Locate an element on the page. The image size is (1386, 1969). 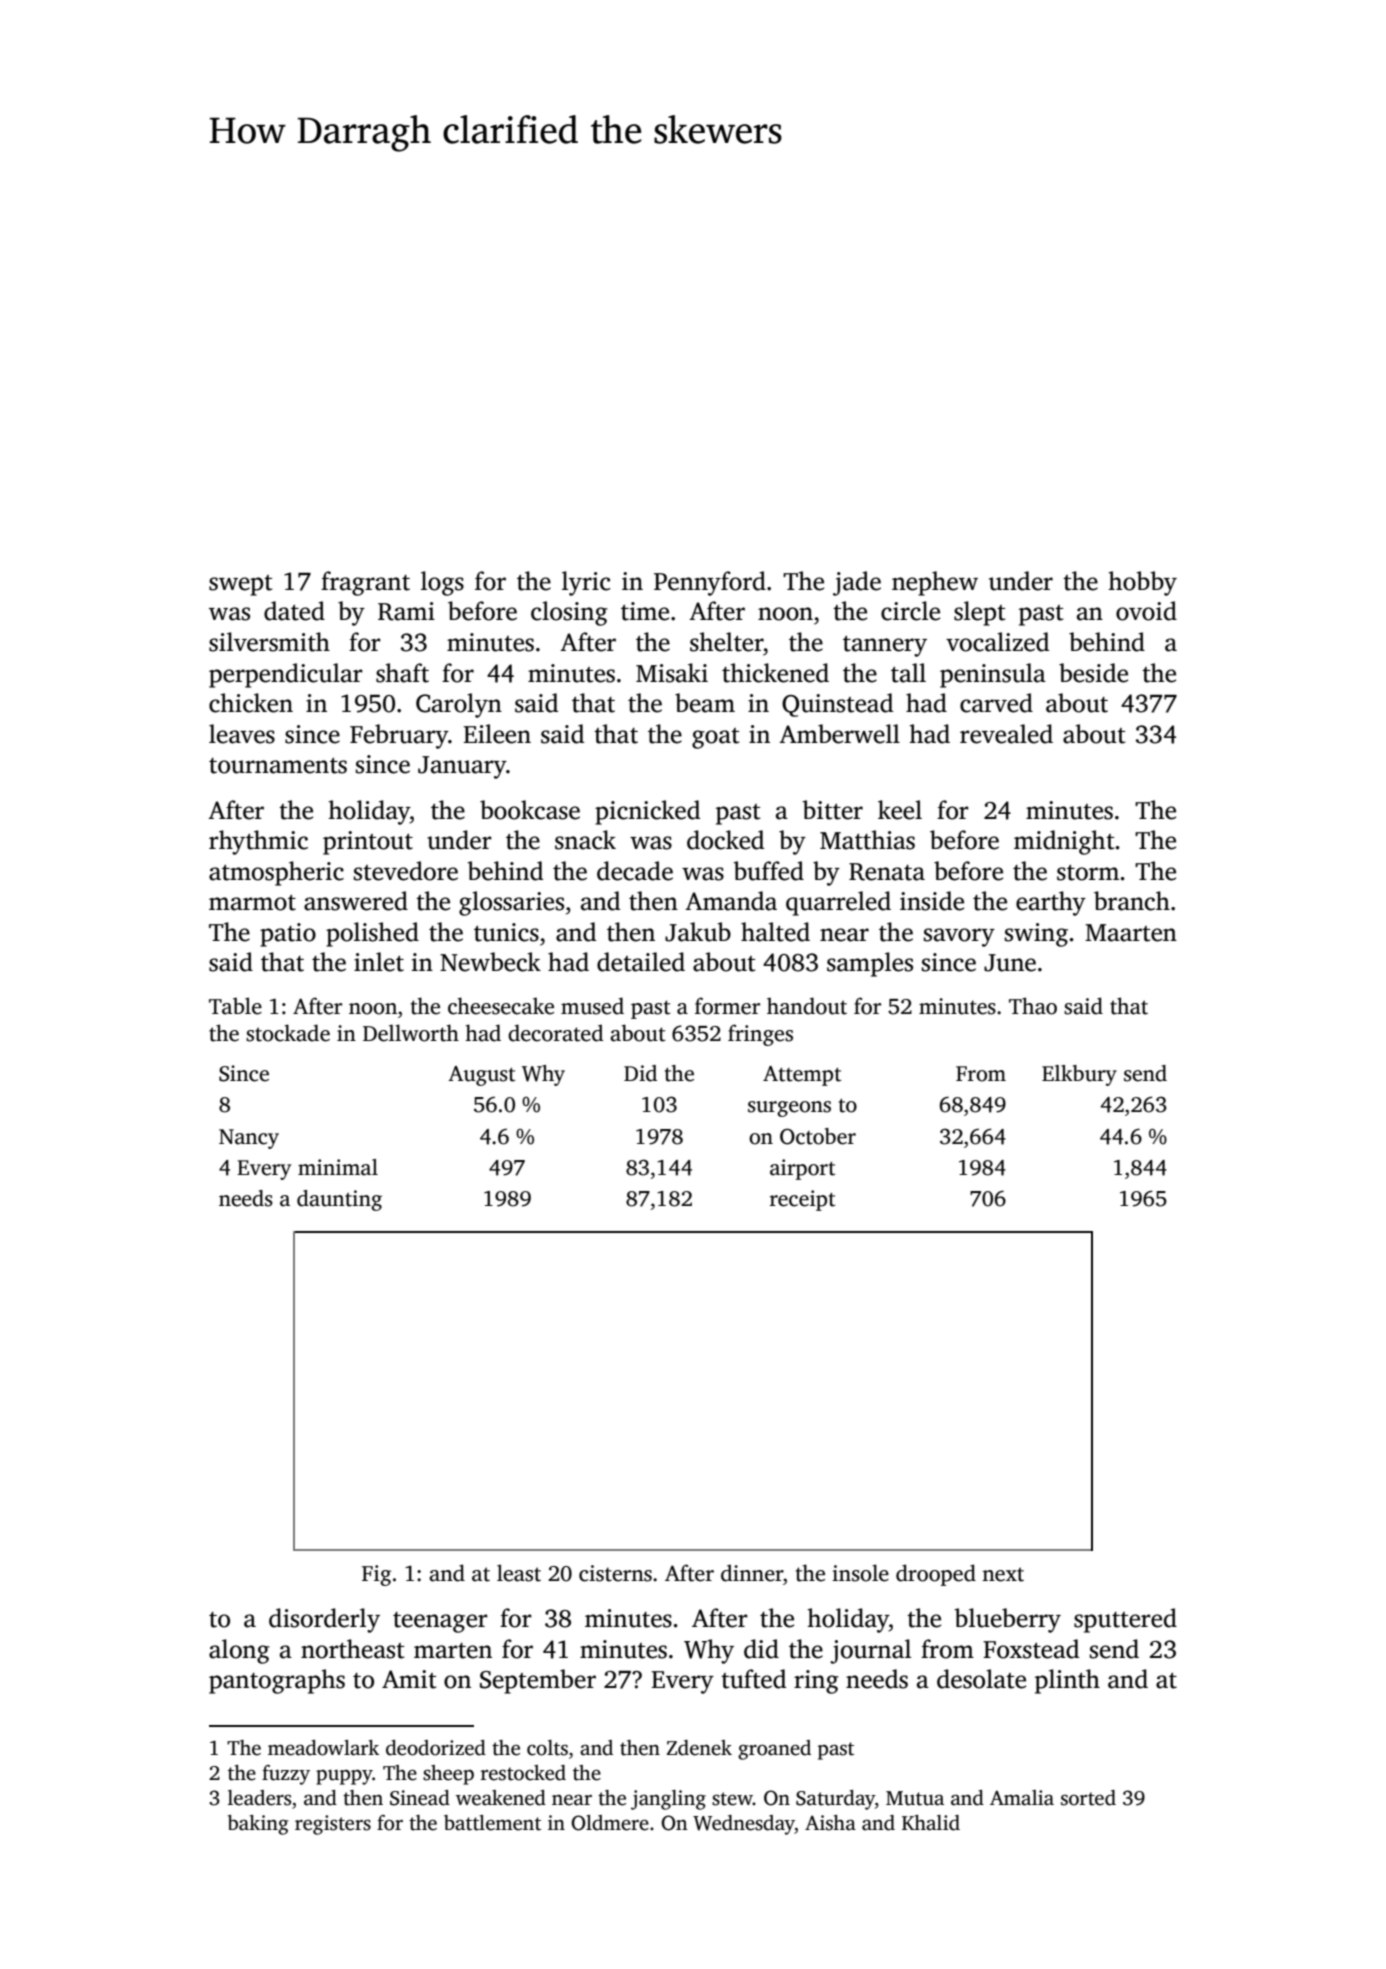
along is located at coordinates (239, 1651).
